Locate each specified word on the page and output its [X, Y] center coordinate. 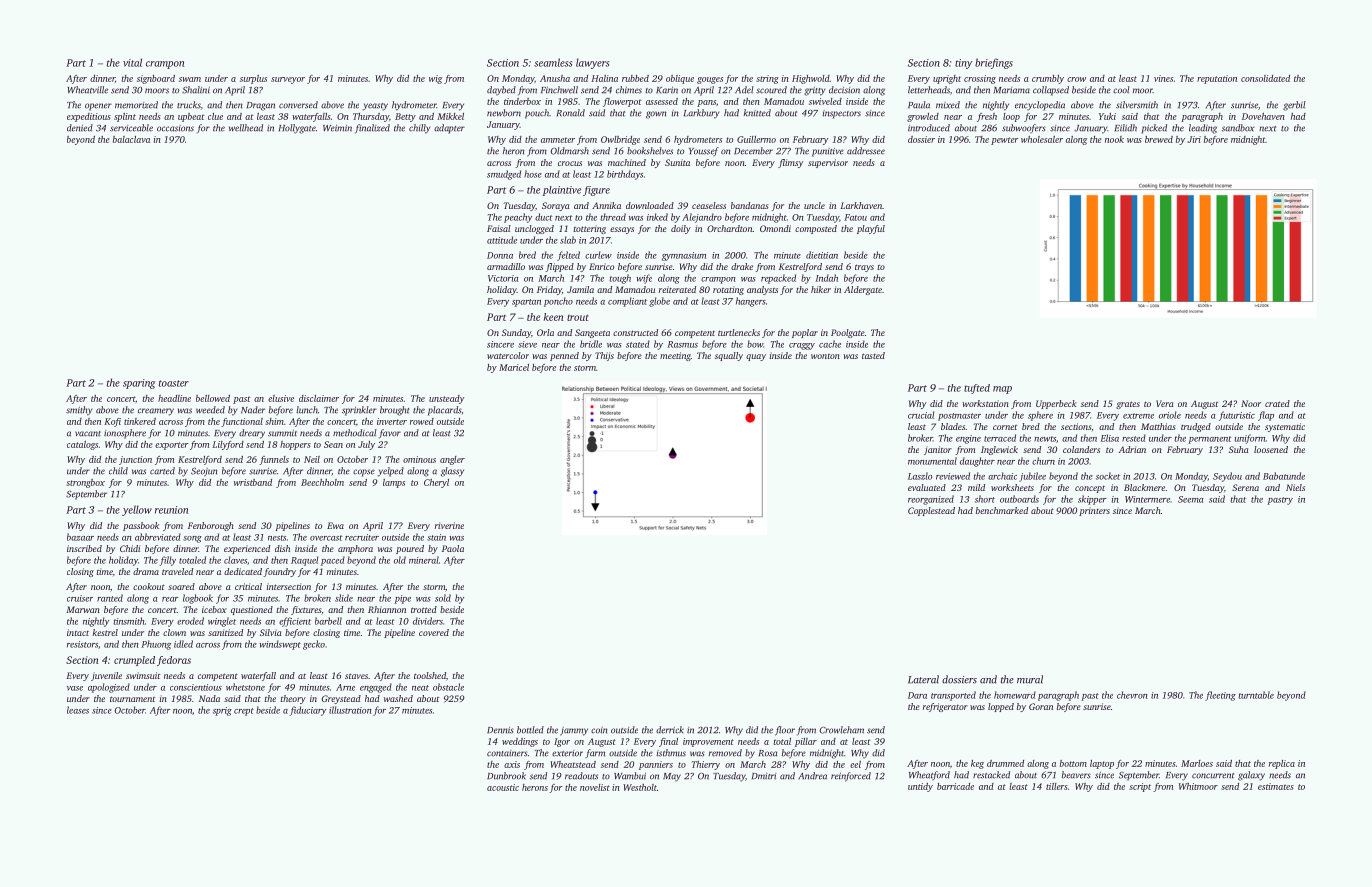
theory [293, 699]
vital [132, 62]
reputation [1217, 79]
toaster [174, 383]
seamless [553, 62]
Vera [1165, 403]
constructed [635, 332]
